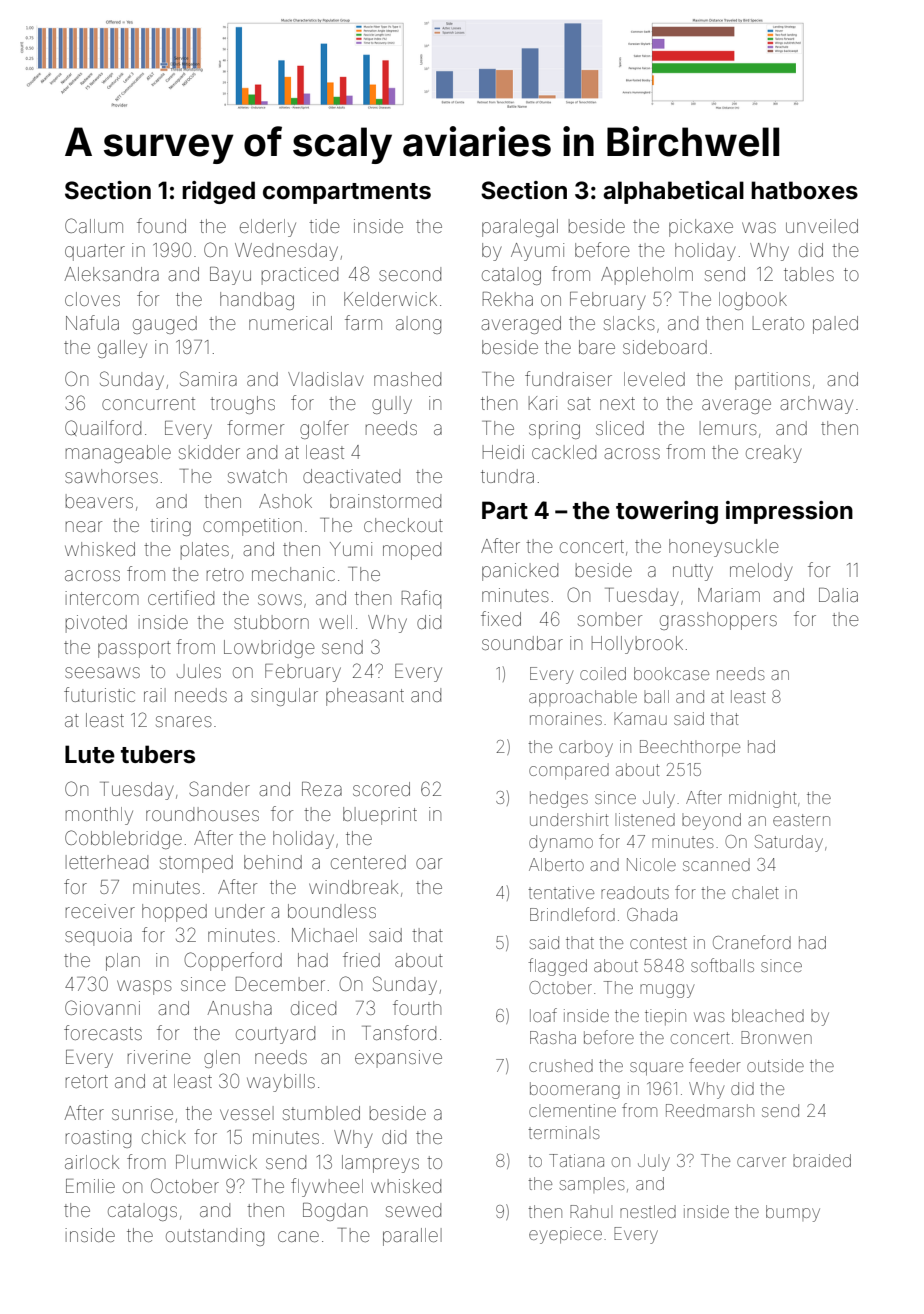  Describe the element at coordinates (321, 1113) in the page. I see `stumbled` at that location.
